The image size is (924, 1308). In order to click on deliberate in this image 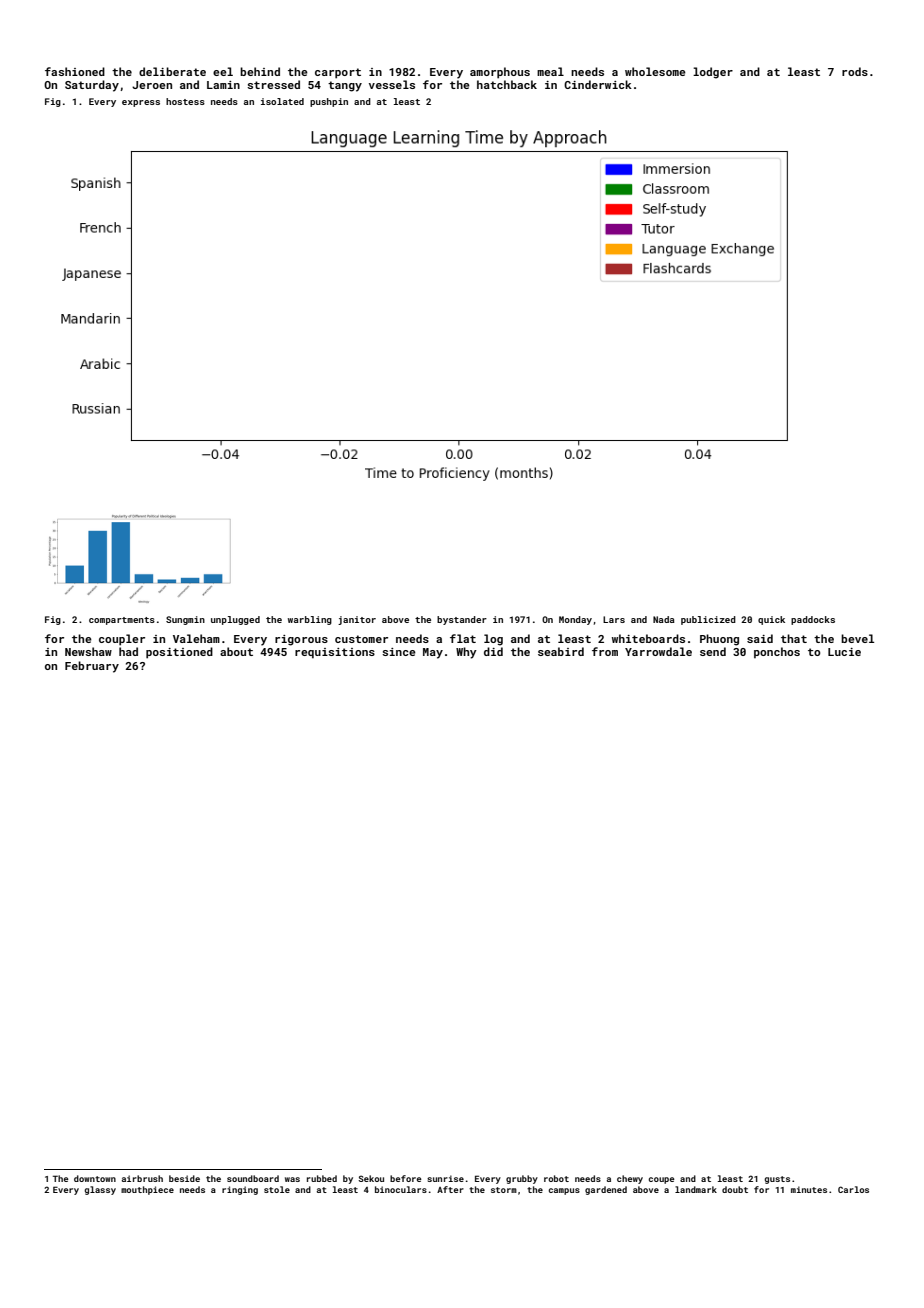, I will do `click(172, 71)`.
